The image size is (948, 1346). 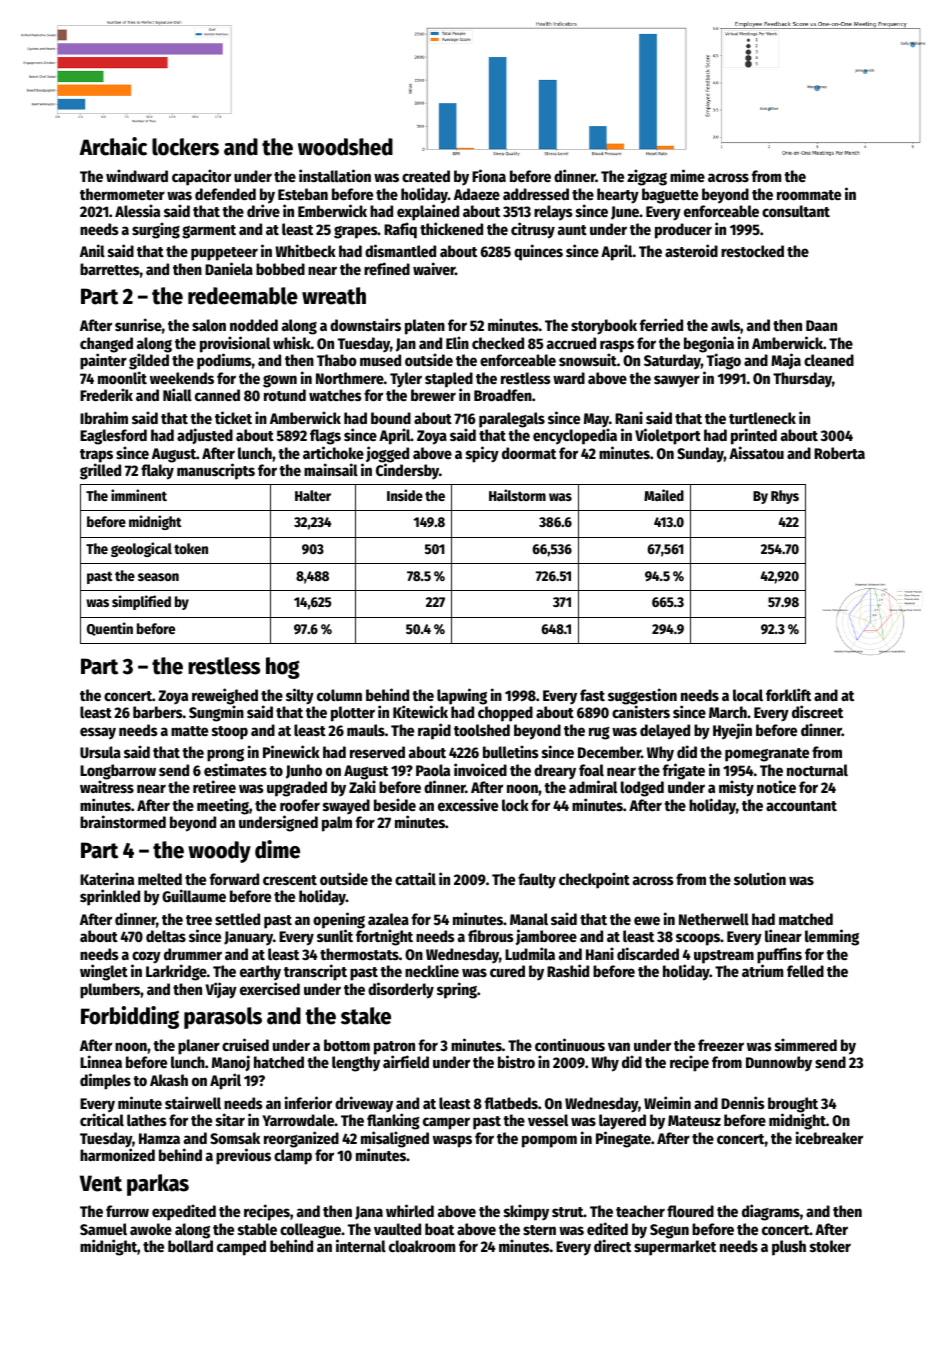 What do you see at coordinates (489, 175) in the page?
I see `Fiona` at bounding box center [489, 175].
